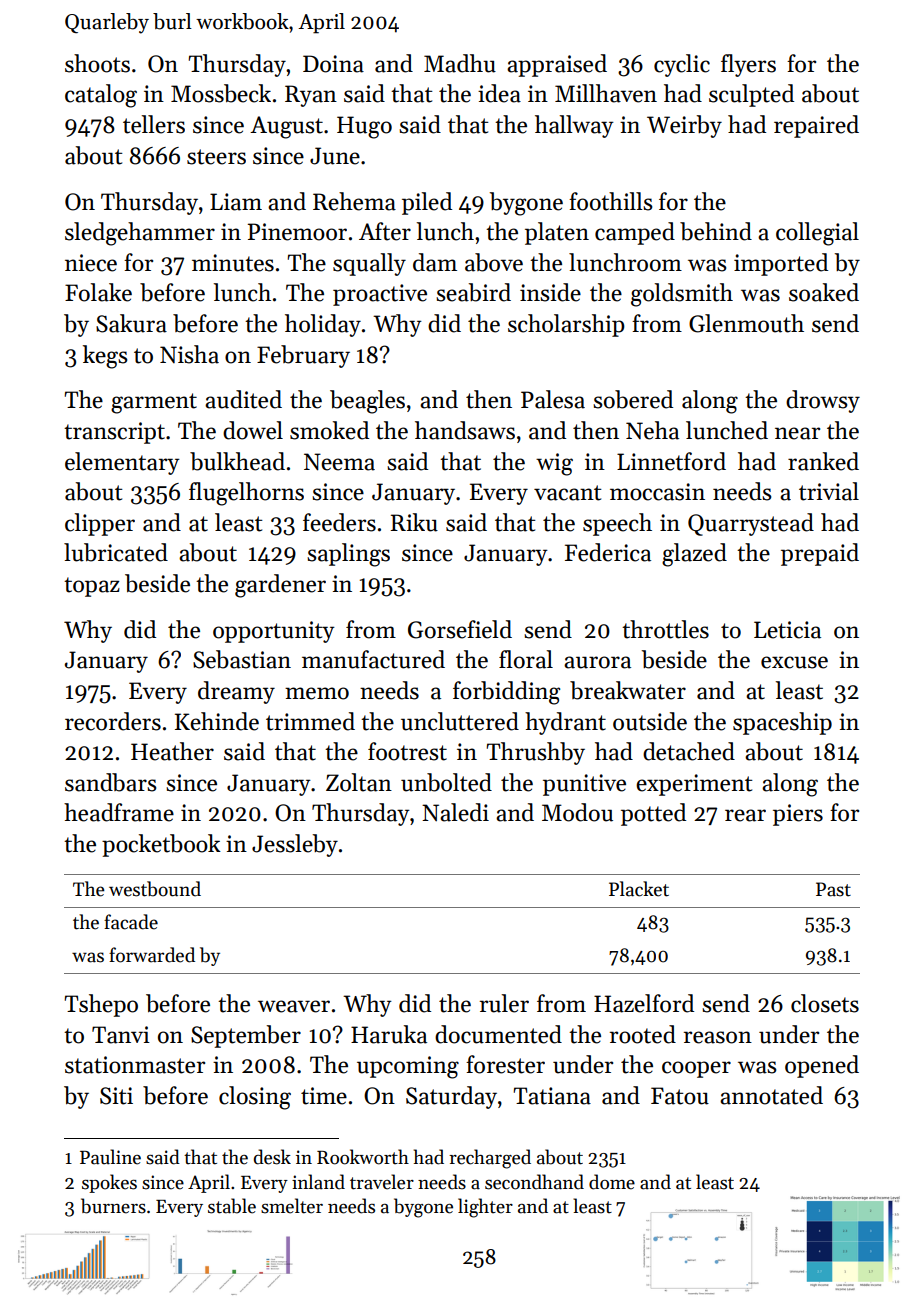  What do you see at coordinates (135, 1065) in the screenshot?
I see `stationmaster` at bounding box center [135, 1065].
